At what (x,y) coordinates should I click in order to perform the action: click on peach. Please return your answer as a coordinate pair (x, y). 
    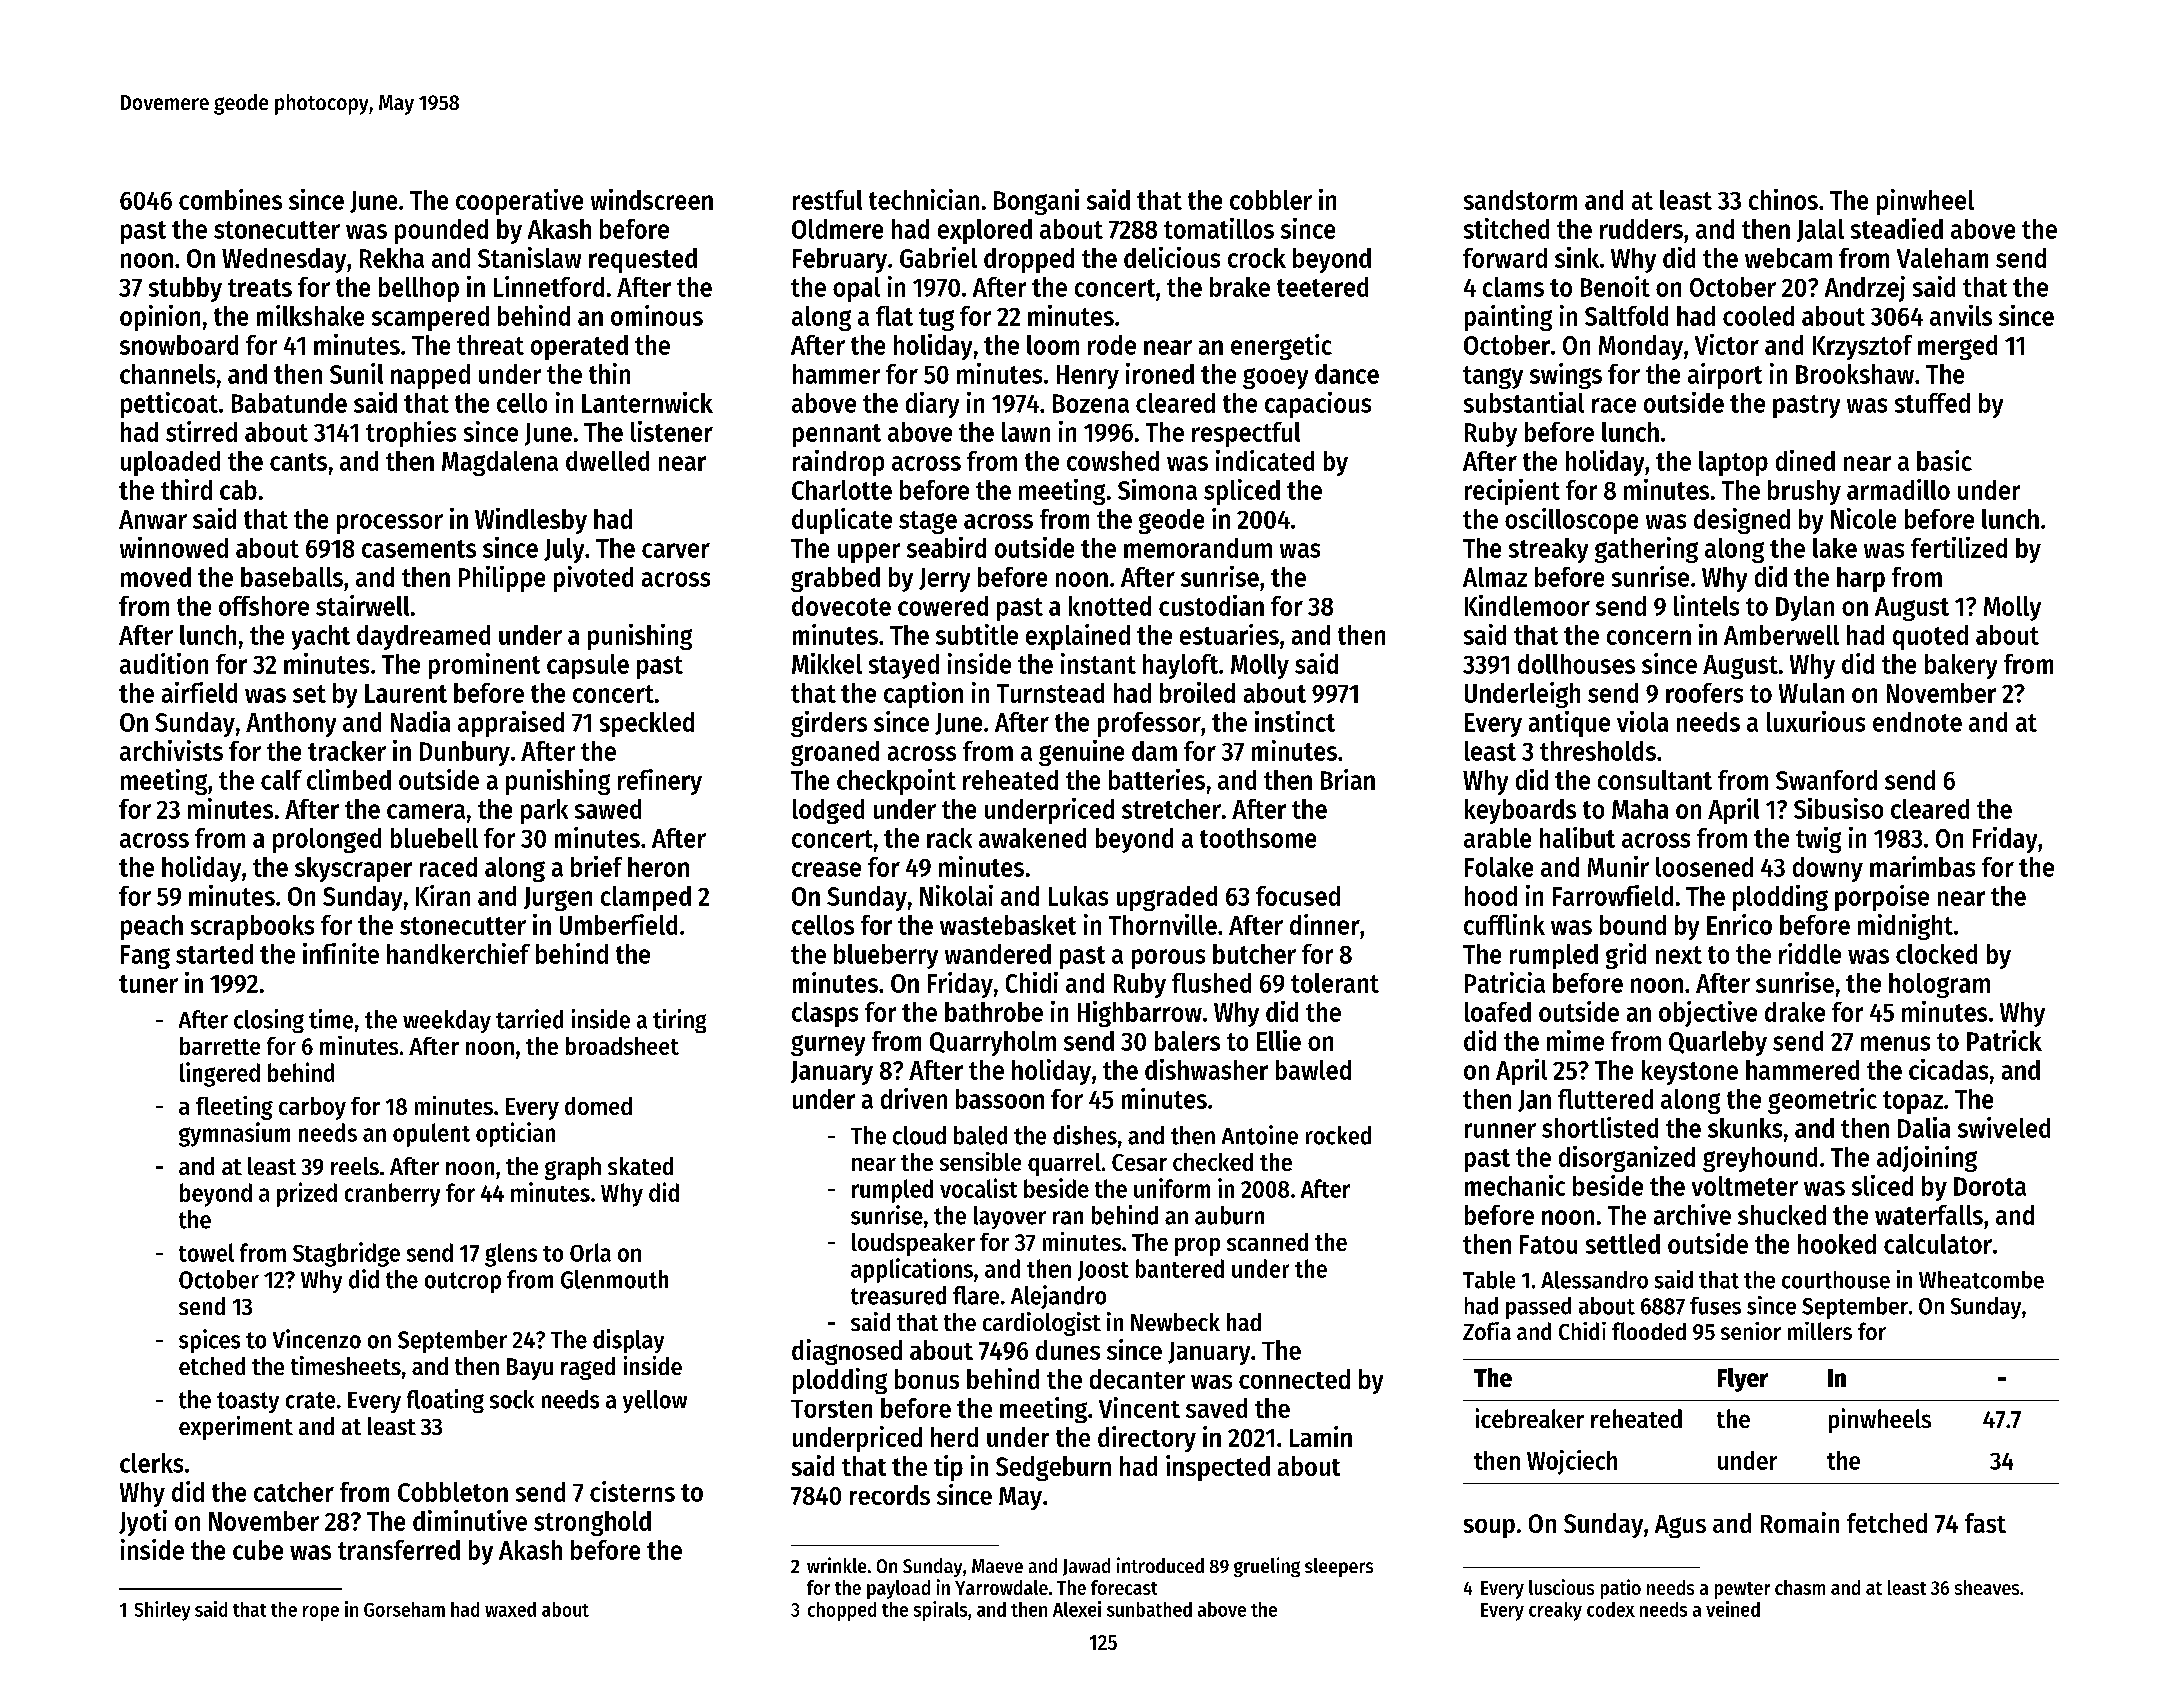
    Looking at the image, I should click on (152, 927).
